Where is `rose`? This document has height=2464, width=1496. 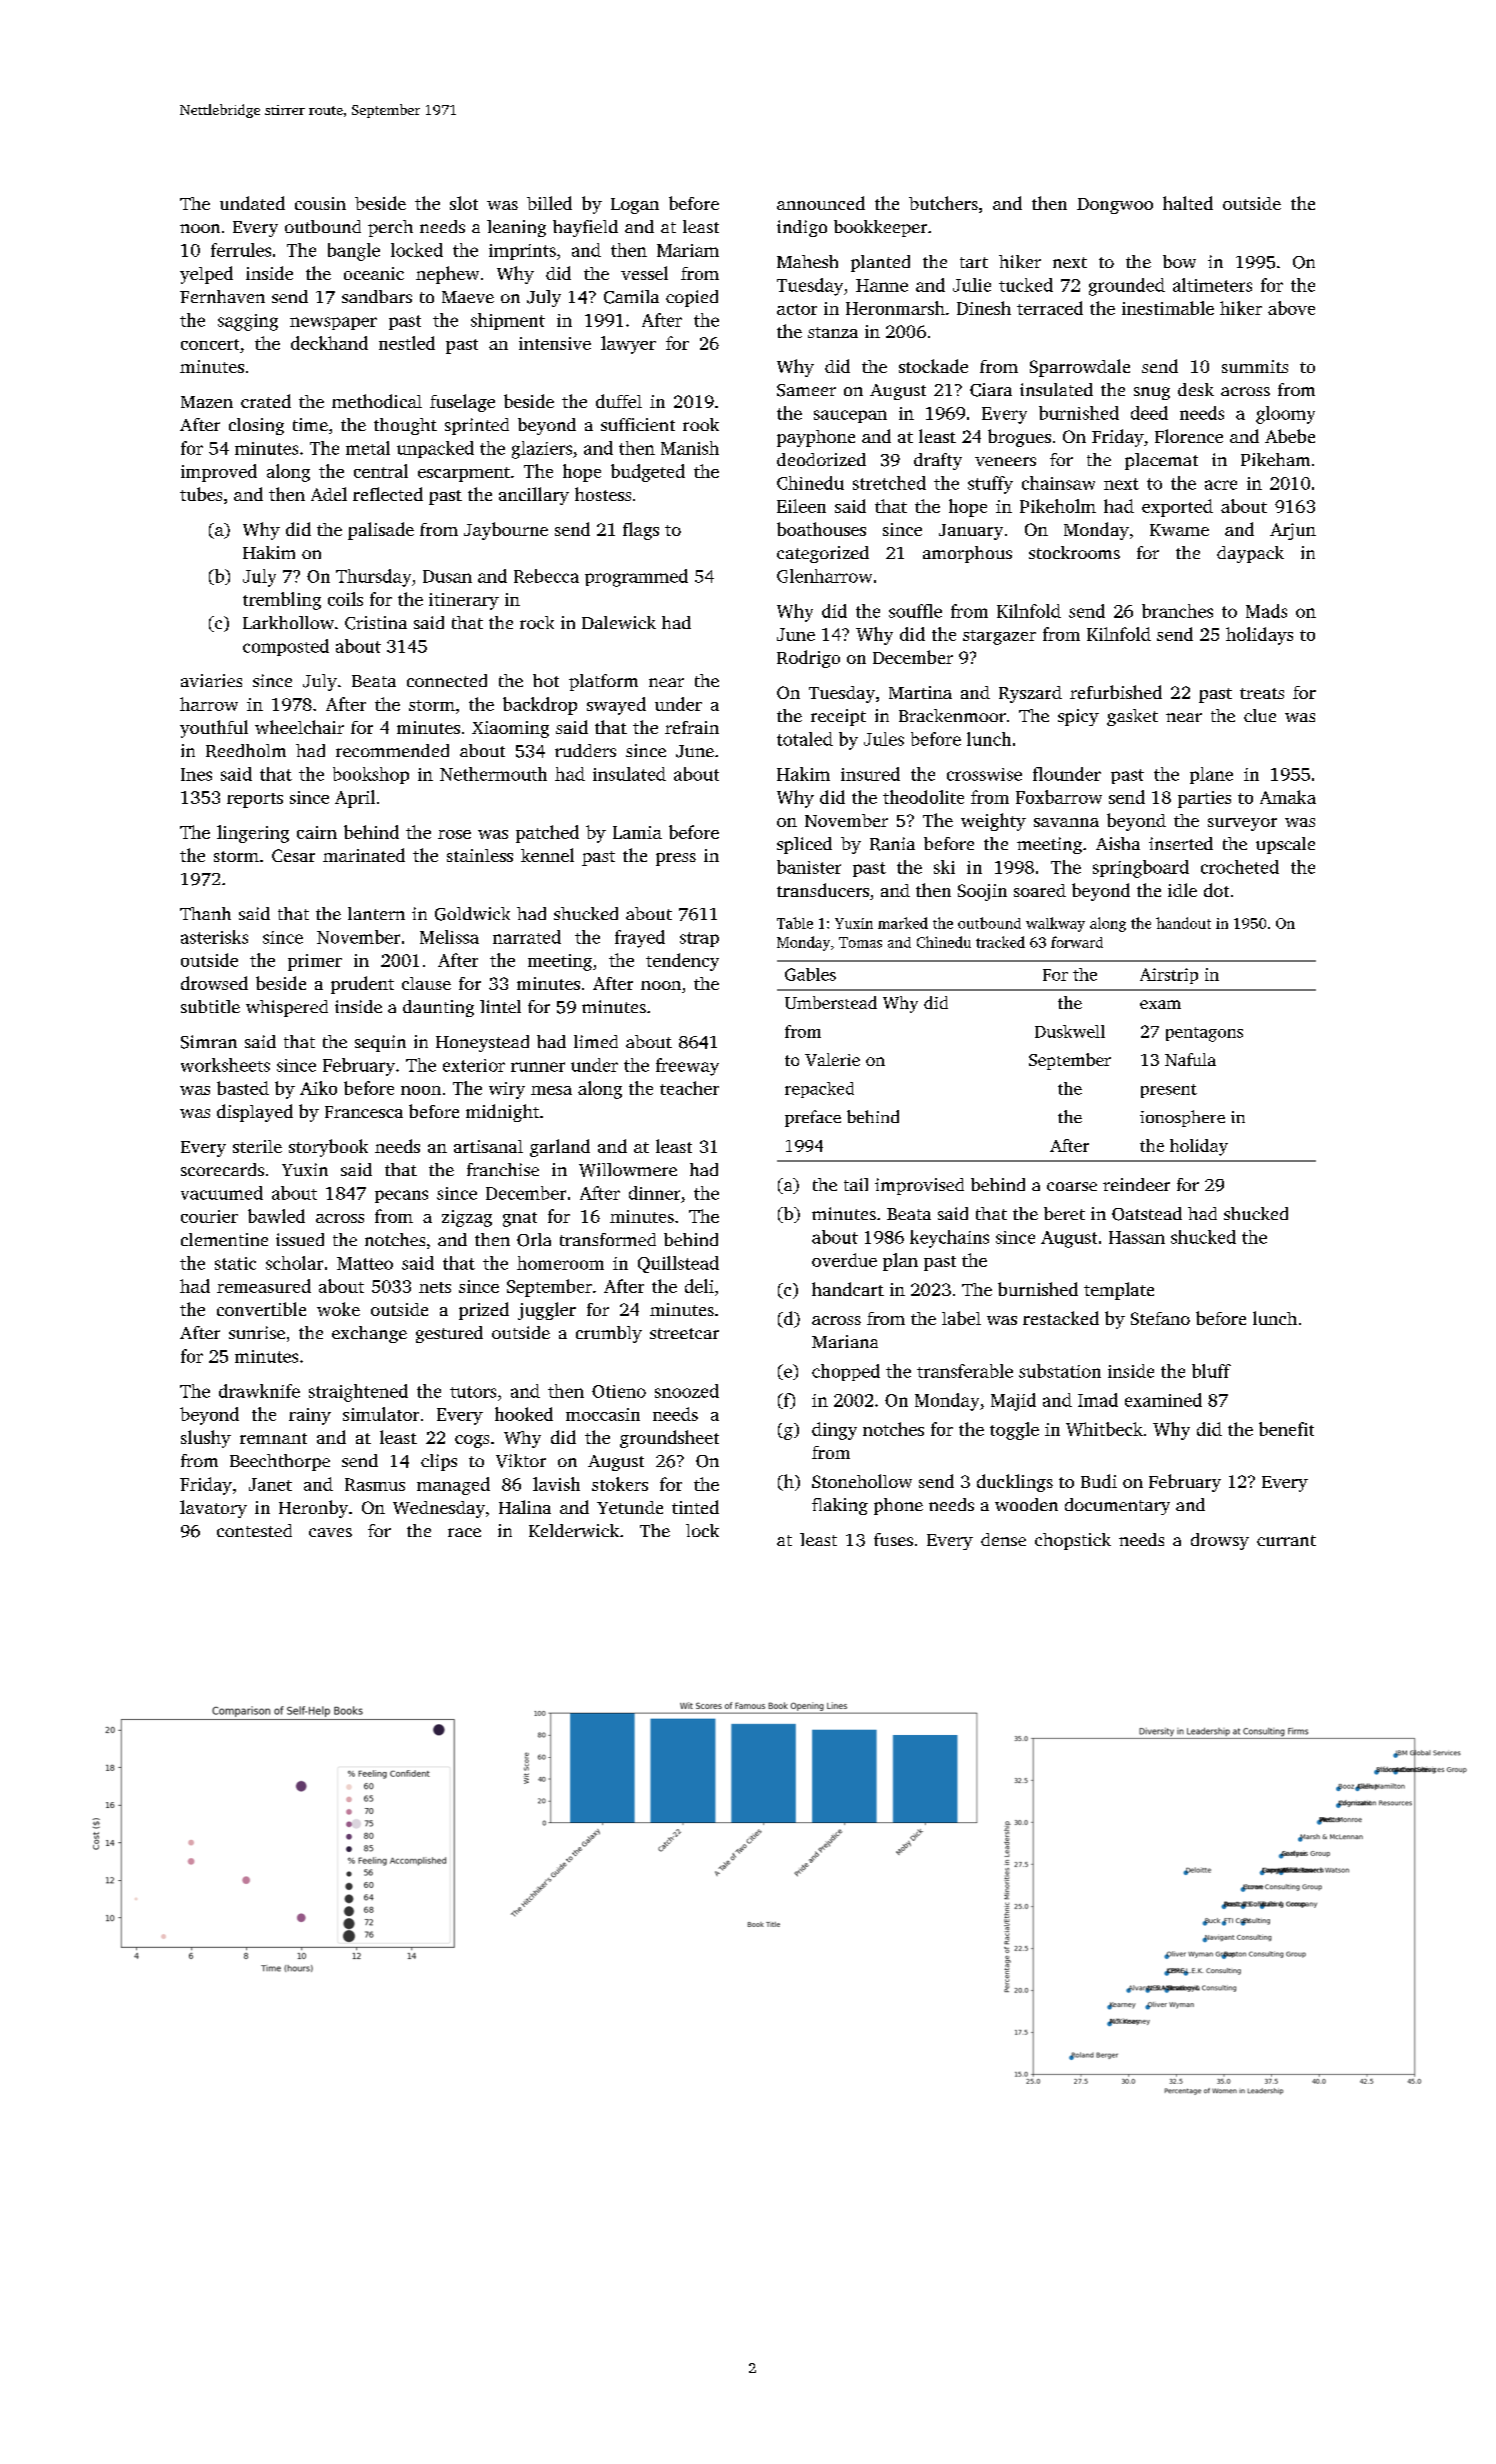 rose is located at coordinates (454, 834).
